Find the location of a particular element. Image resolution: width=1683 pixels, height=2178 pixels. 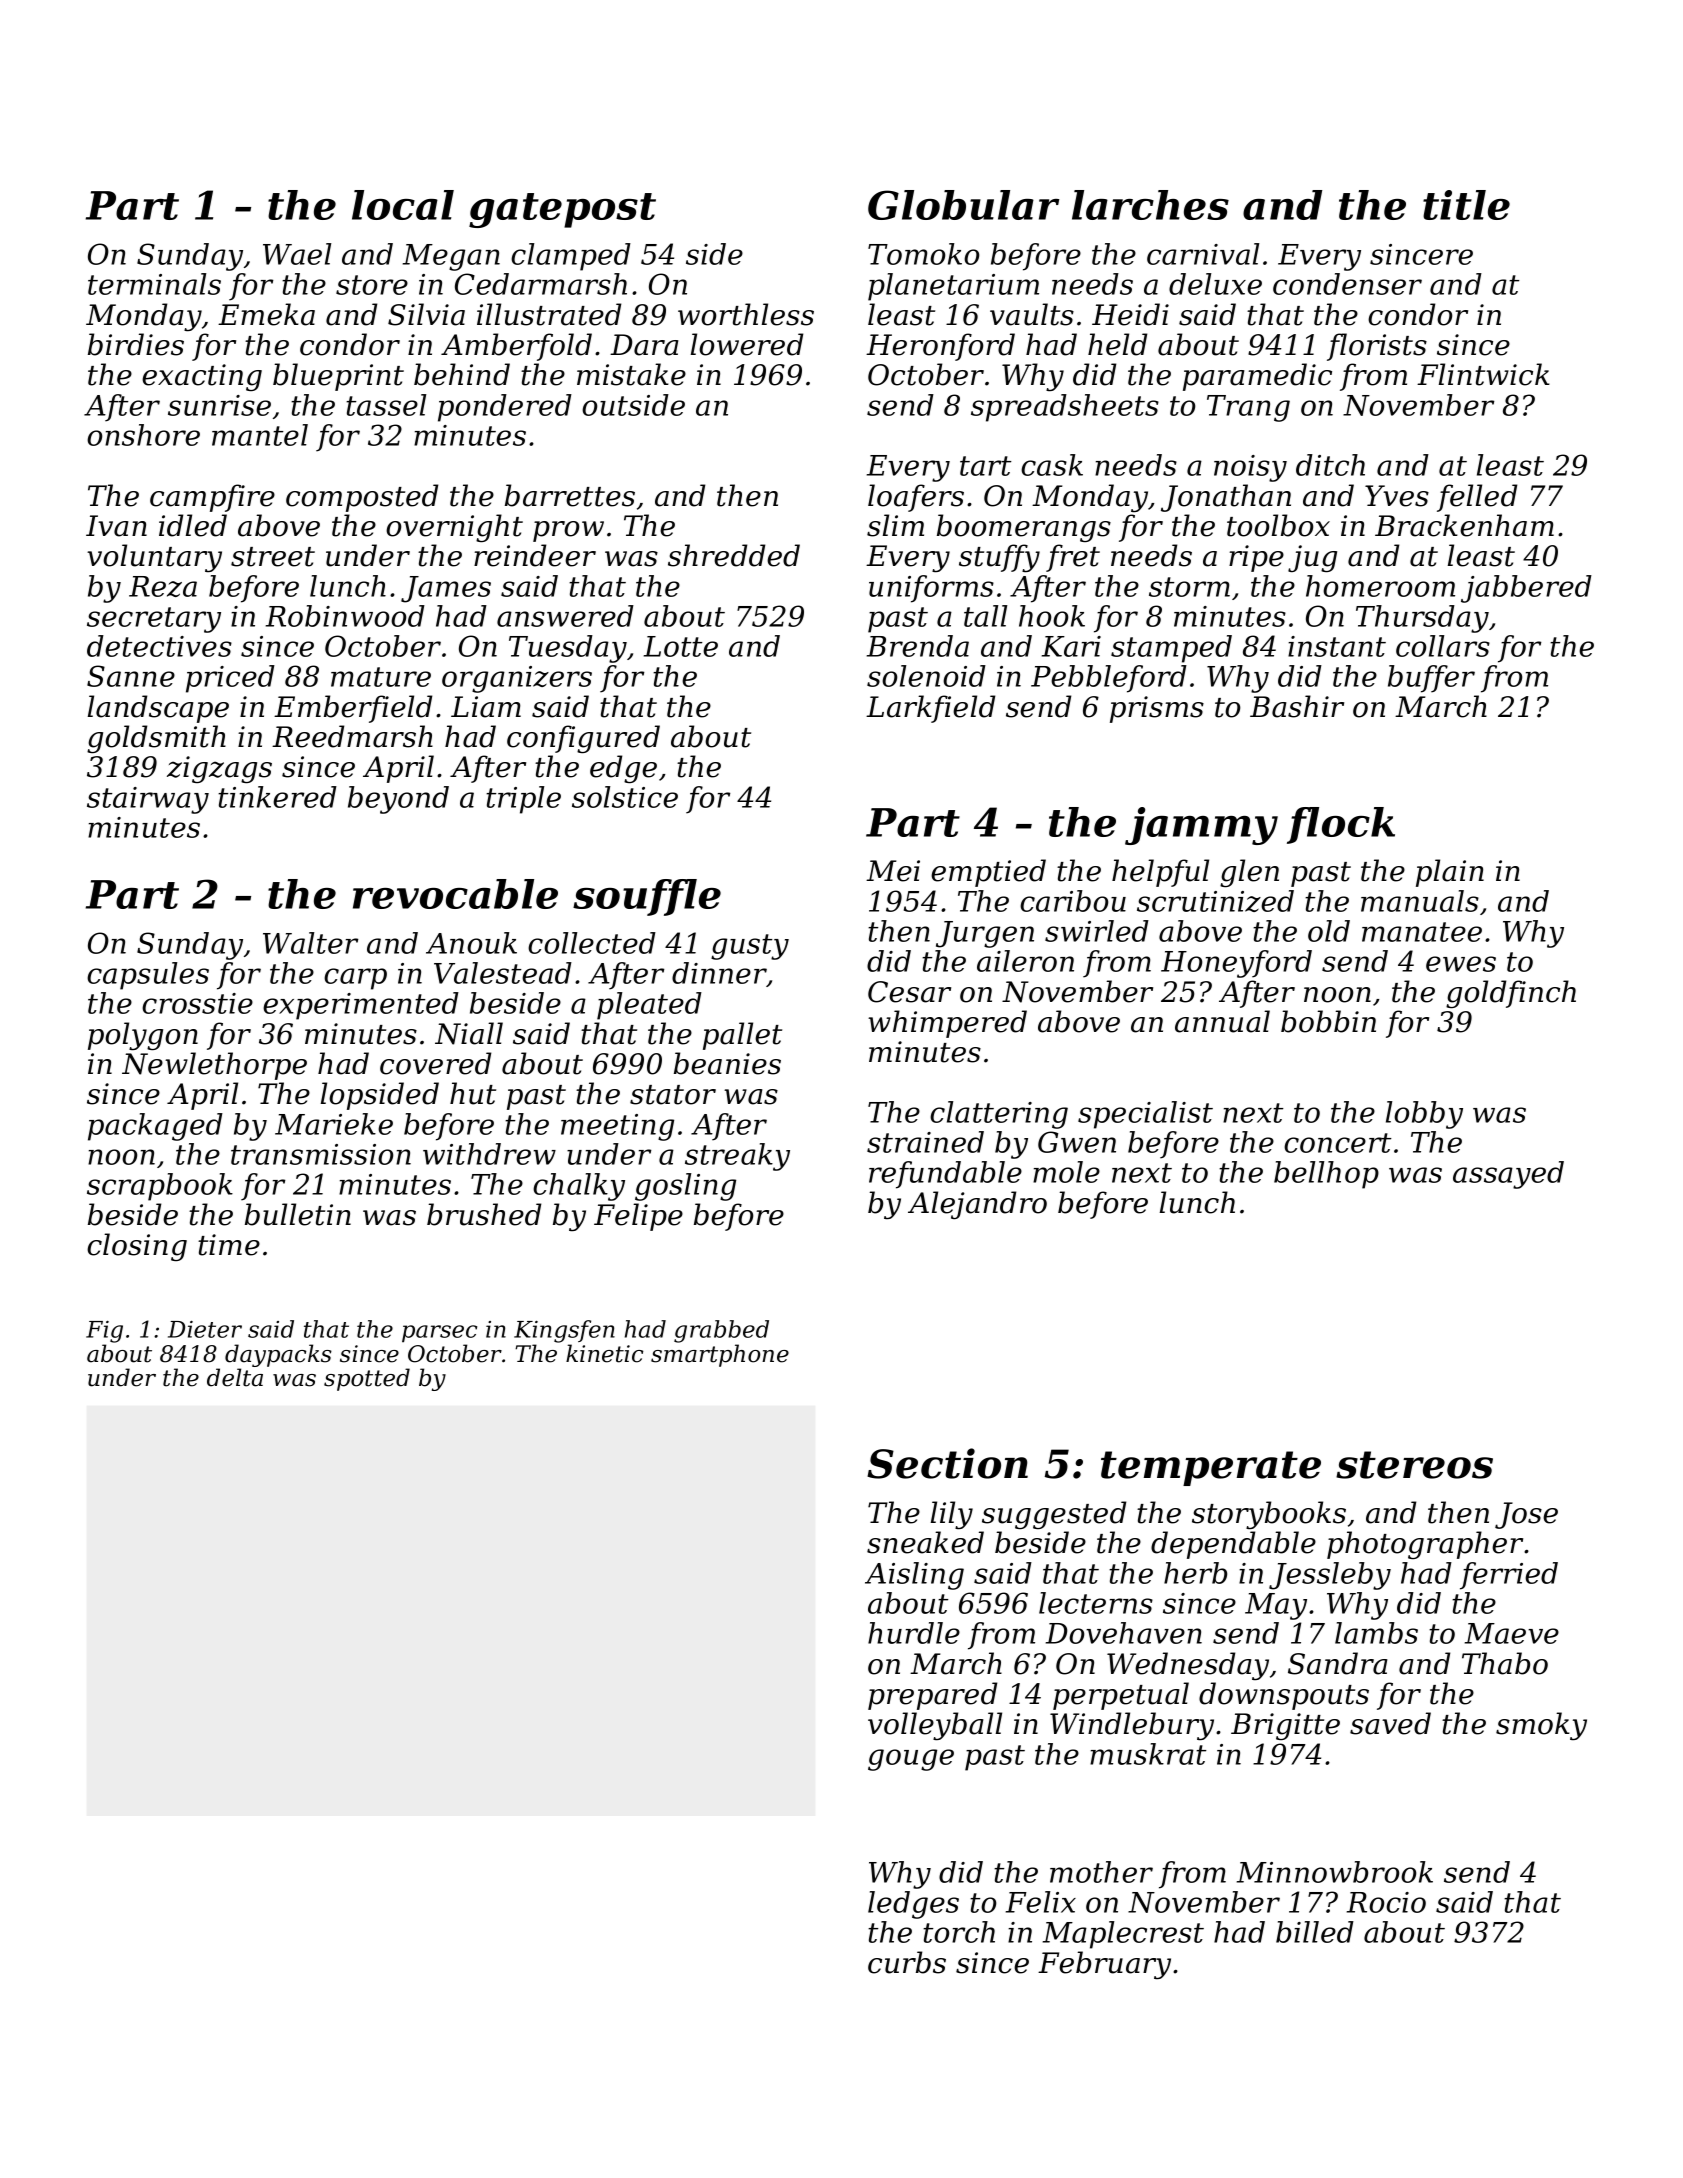

ditch is located at coordinates (1330, 465).
